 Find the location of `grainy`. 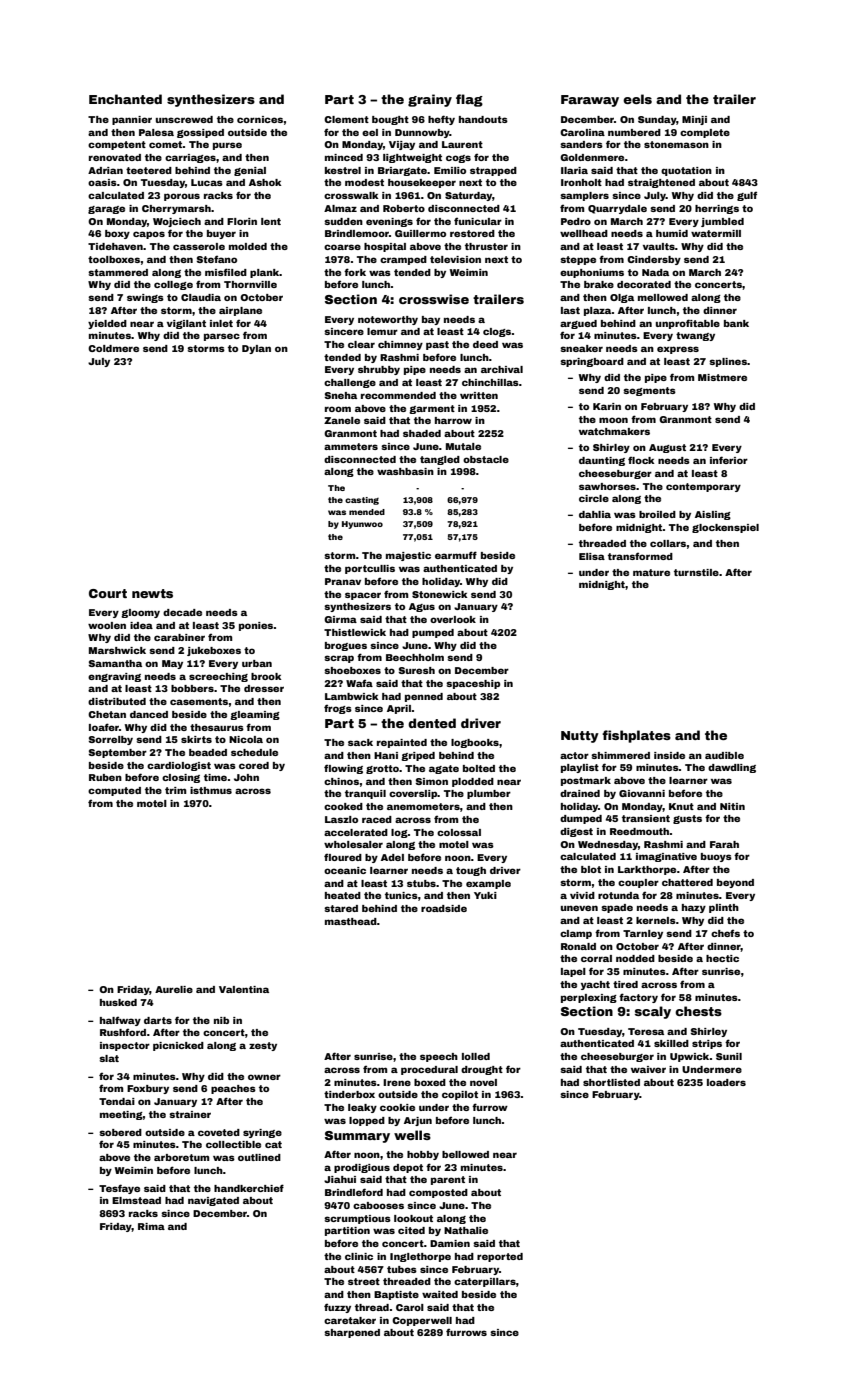

grainy is located at coordinates (430, 100).
